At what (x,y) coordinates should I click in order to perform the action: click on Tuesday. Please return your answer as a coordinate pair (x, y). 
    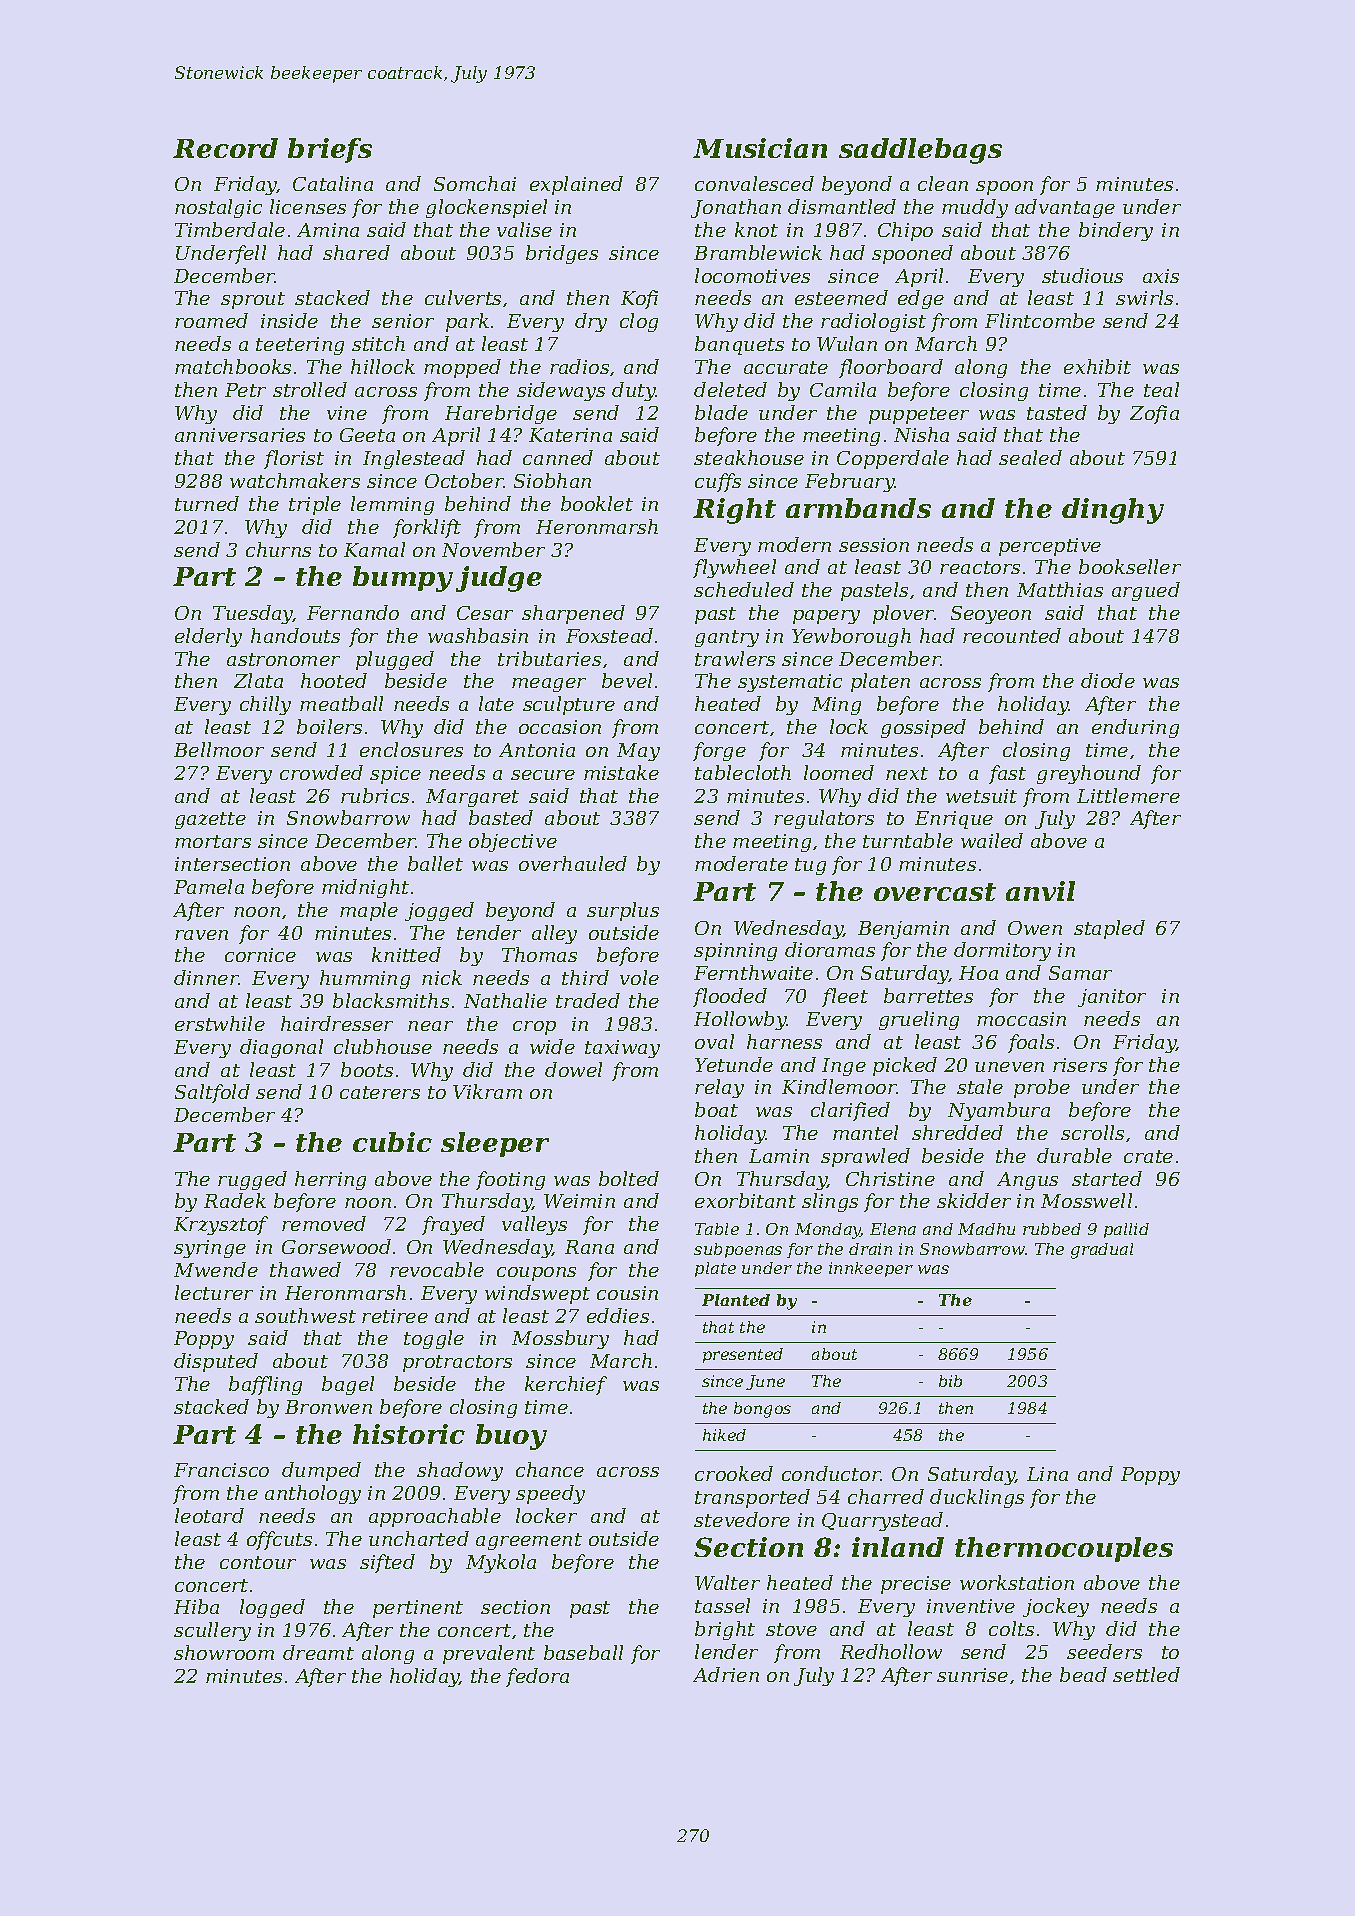
    Looking at the image, I should click on (253, 614).
